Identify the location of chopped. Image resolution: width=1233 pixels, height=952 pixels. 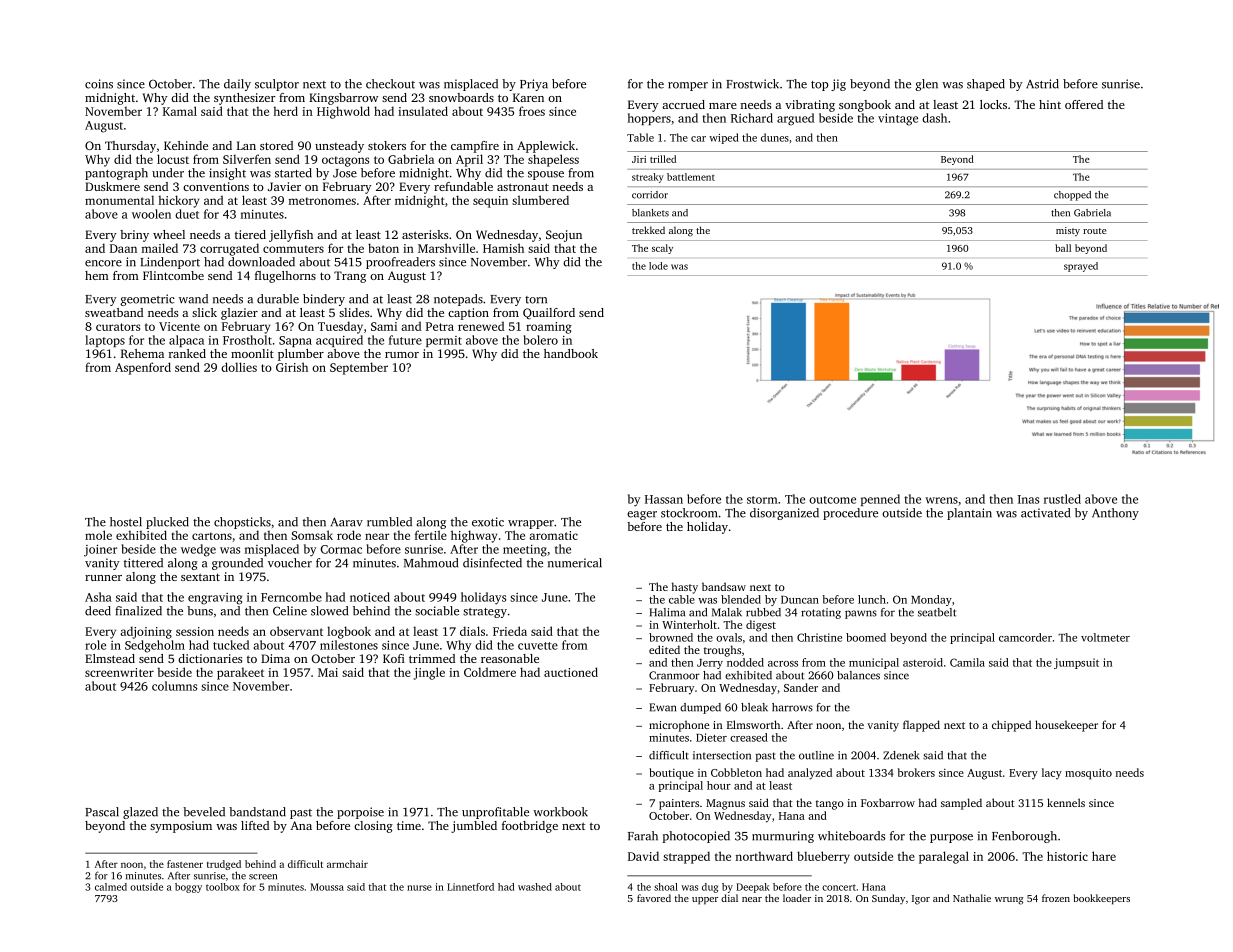
(1072, 196).
